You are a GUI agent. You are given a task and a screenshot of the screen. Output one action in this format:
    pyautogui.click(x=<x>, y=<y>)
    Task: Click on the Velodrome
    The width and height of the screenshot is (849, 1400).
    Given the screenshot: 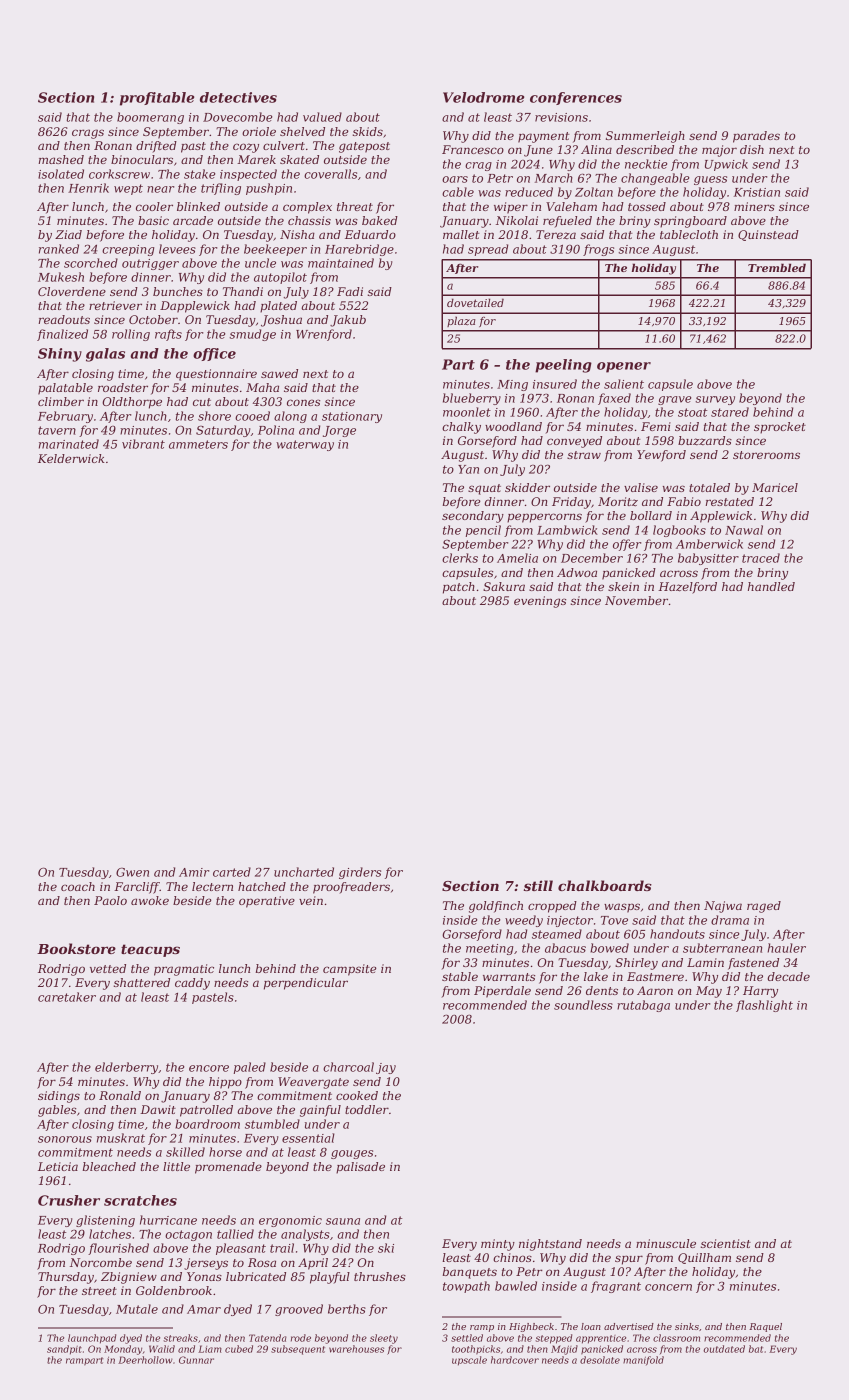 What is the action you would take?
    pyautogui.click(x=483, y=97)
